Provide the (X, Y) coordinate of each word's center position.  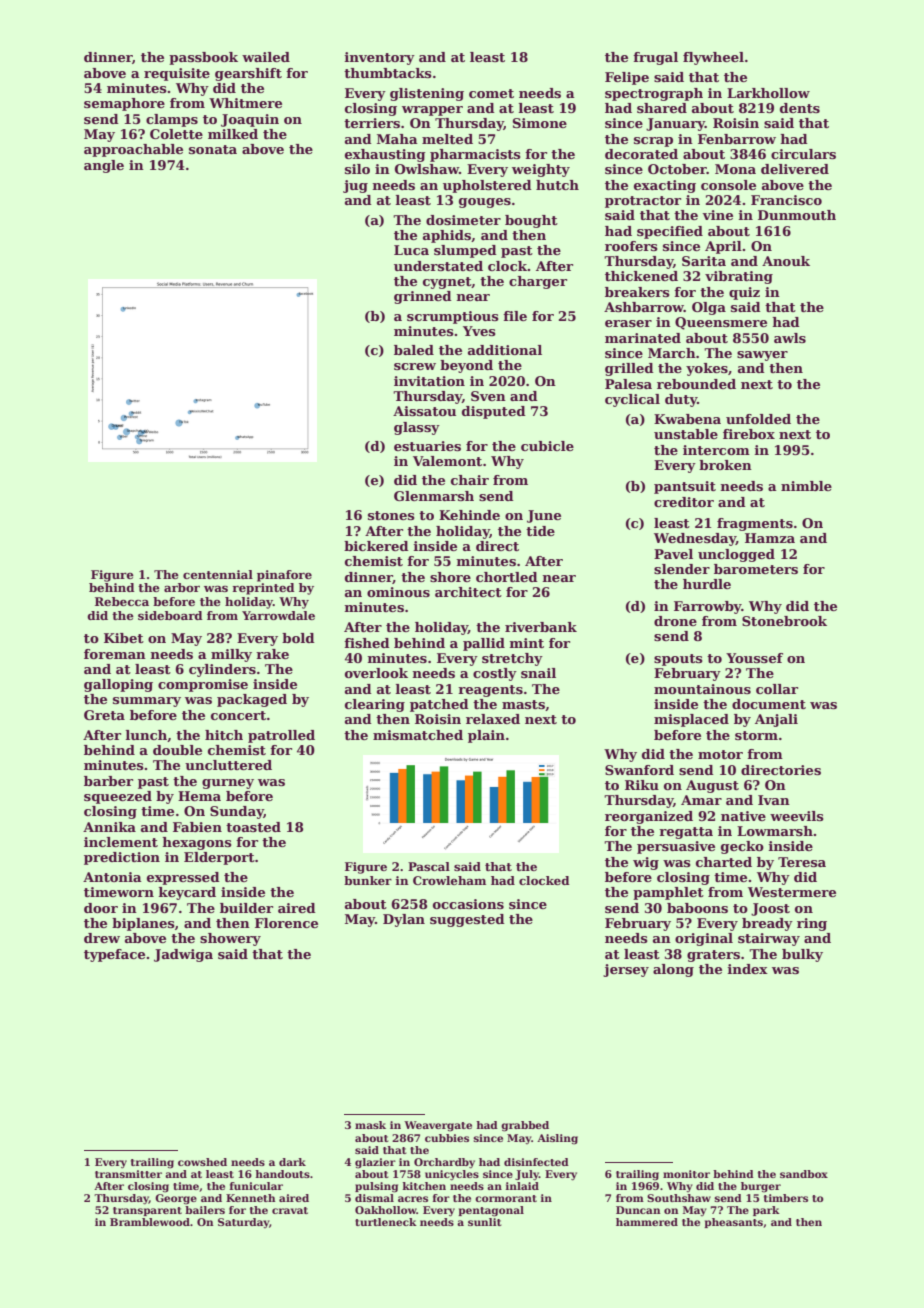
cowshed (202, 1162)
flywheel (713, 58)
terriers (372, 123)
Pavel (673, 554)
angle (104, 166)
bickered (376, 546)
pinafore (284, 576)
